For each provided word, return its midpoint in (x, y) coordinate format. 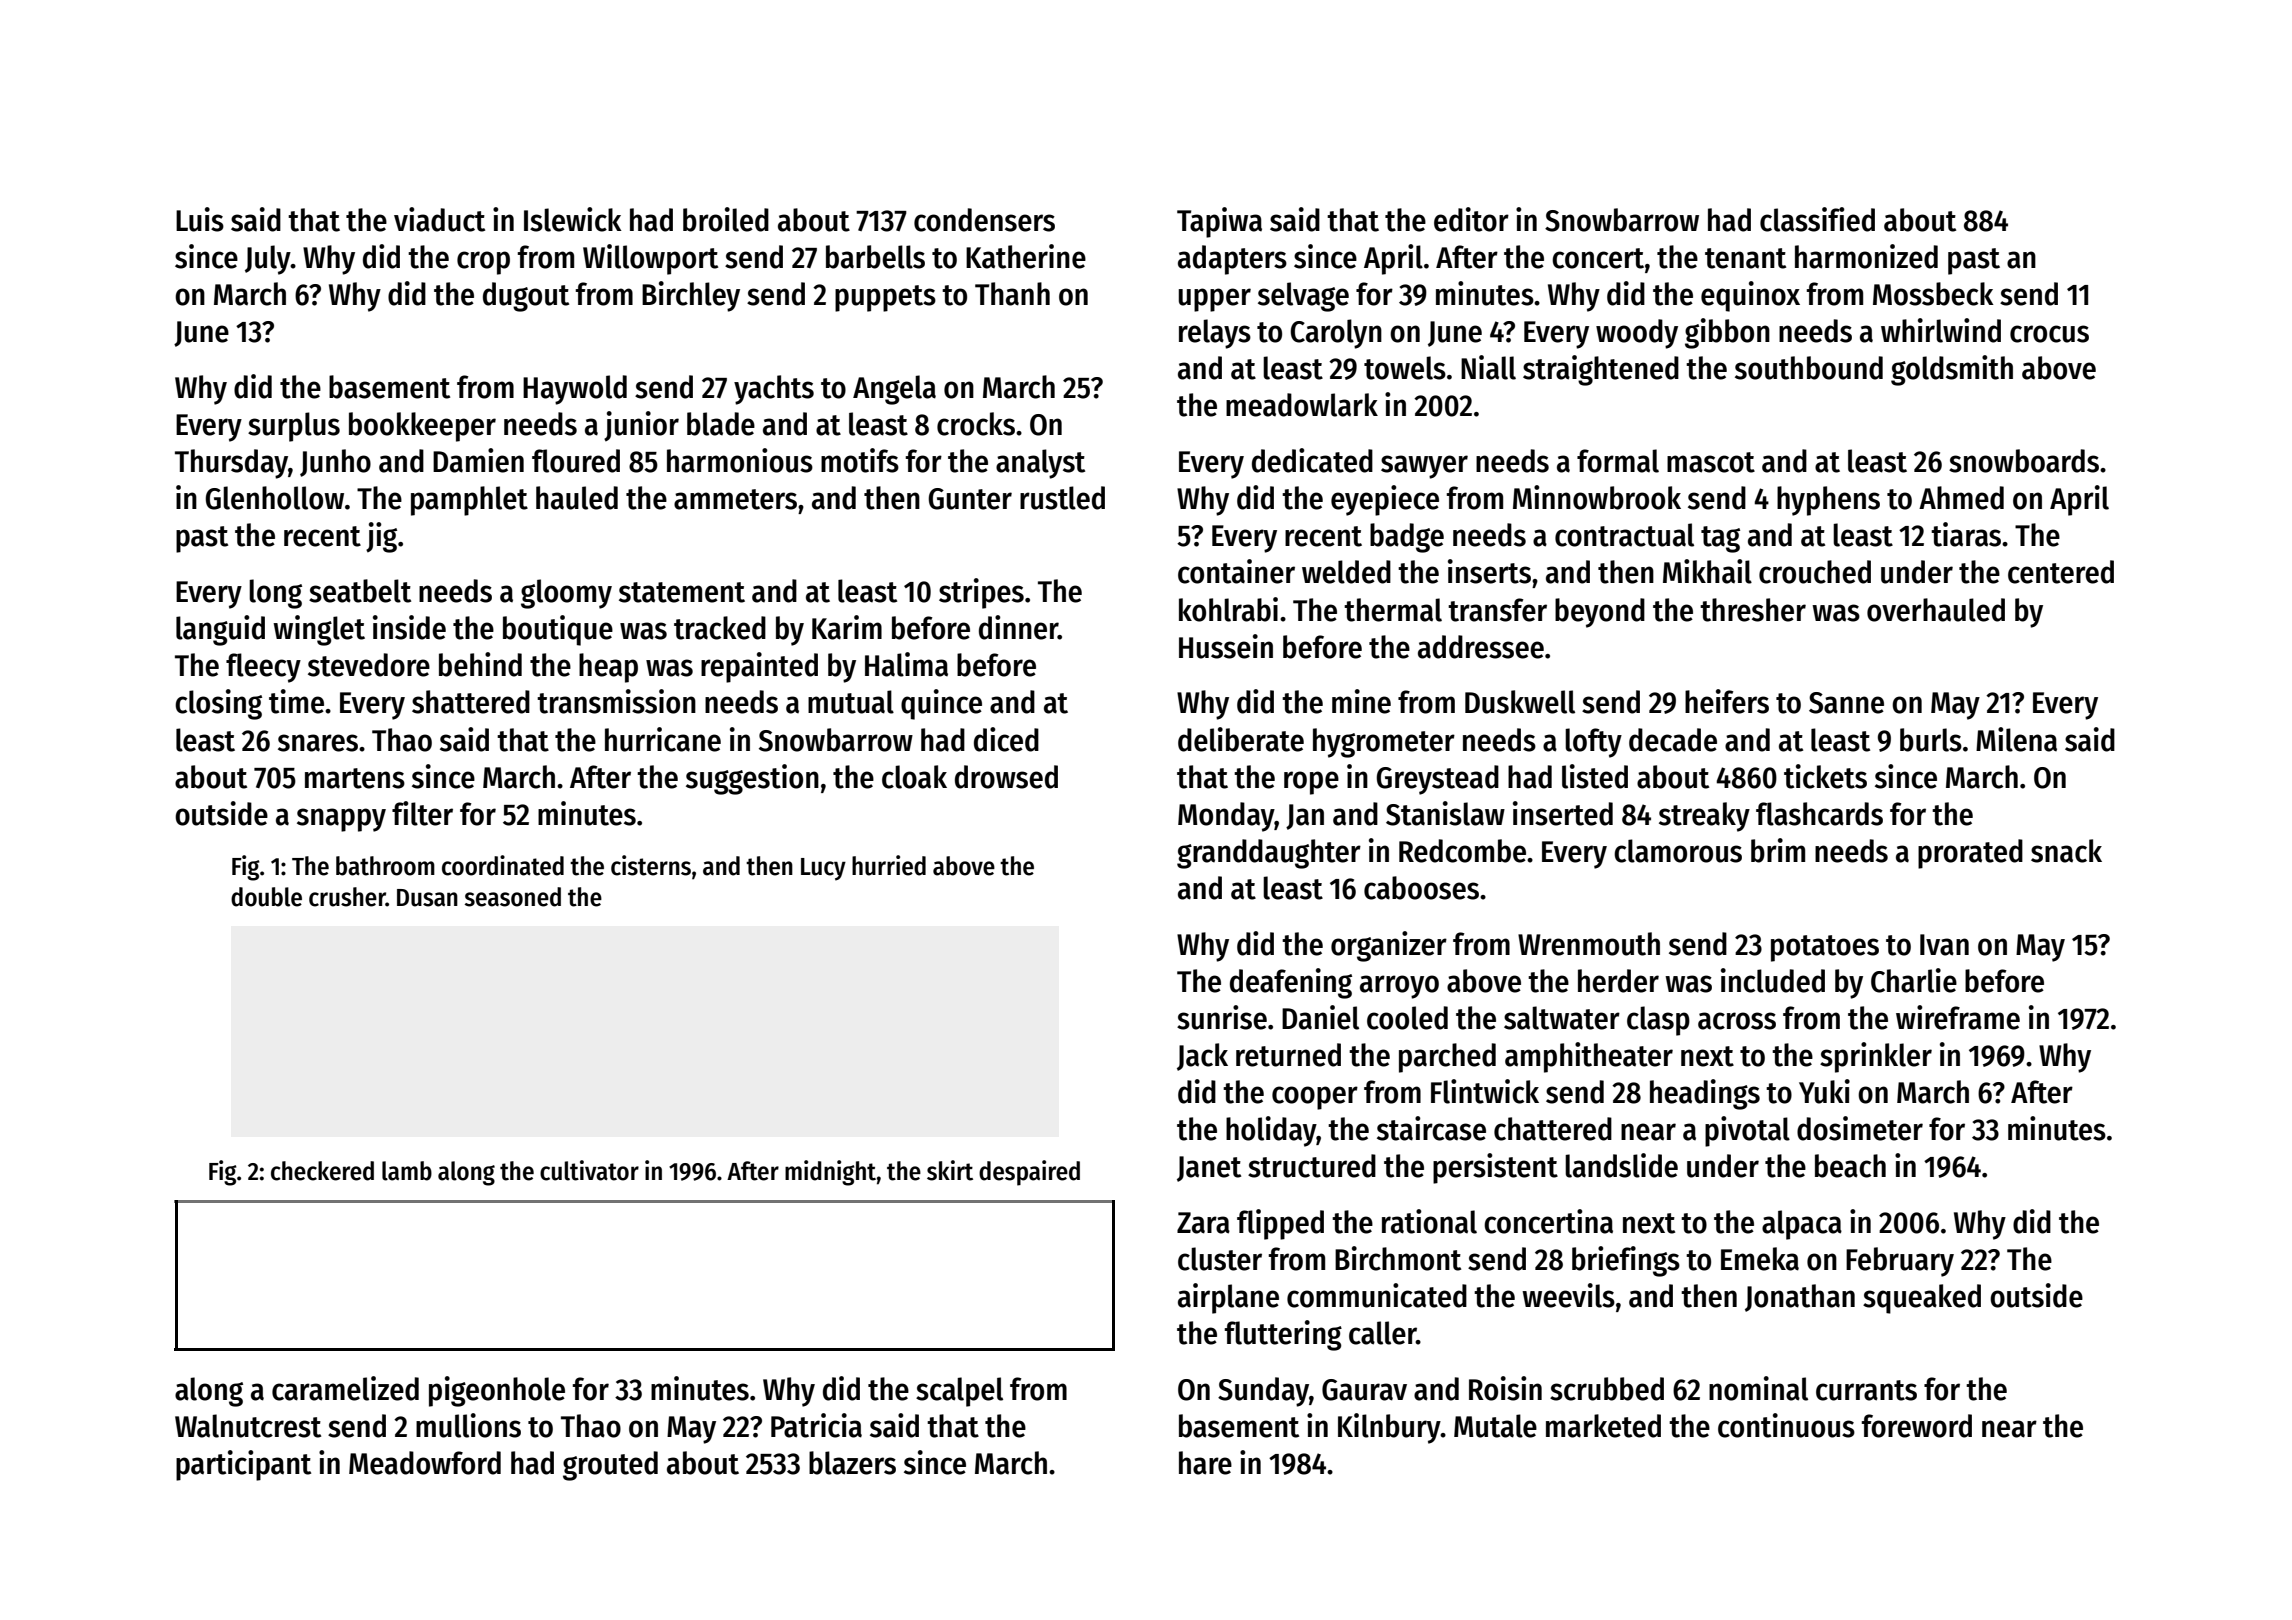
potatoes (1825, 948)
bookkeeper (422, 427)
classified (1817, 219)
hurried (889, 865)
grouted (610, 1466)
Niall (1488, 367)
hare (1205, 1463)
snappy (341, 820)
